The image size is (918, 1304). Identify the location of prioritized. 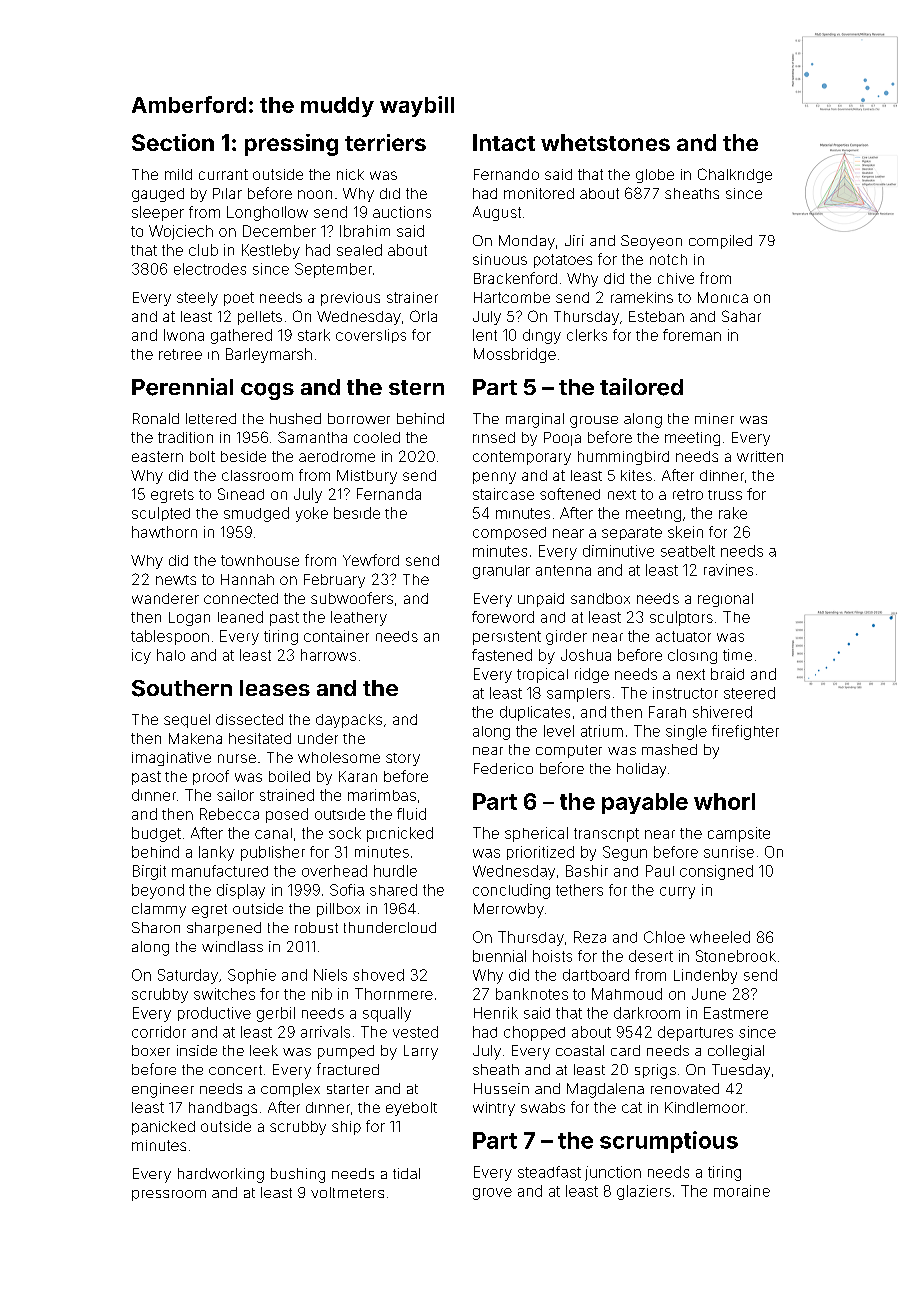
(540, 853).
